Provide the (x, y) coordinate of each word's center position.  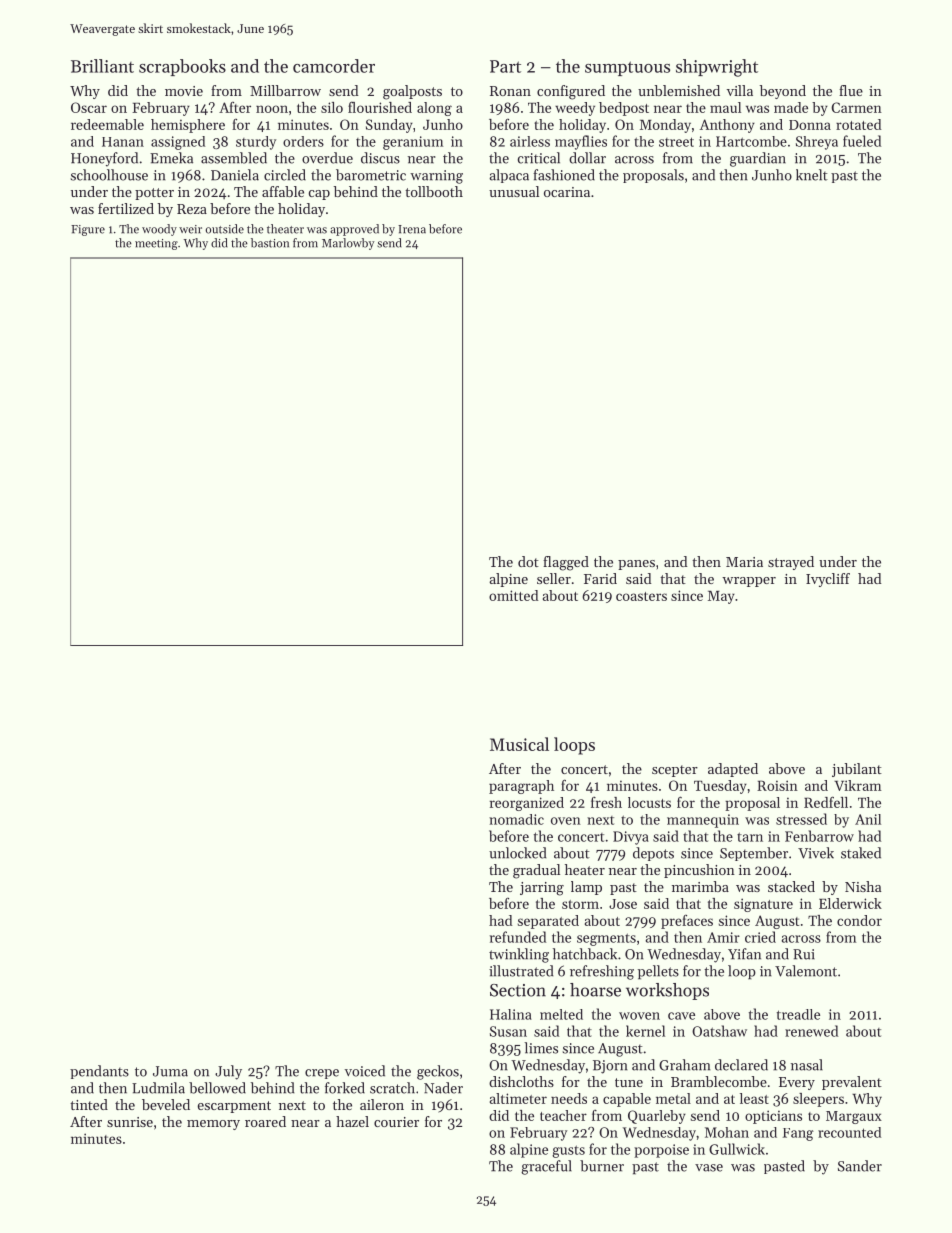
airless (530, 141)
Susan (508, 1031)
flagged (566, 563)
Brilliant (102, 66)
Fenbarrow (819, 836)
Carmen (856, 107)
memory (213, 1125)
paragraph (521, 787)
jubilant (857, 770)
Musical (519, 744)
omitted (514, 595)
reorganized (527, 804)
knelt (812, 175)
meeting (156, 244)
